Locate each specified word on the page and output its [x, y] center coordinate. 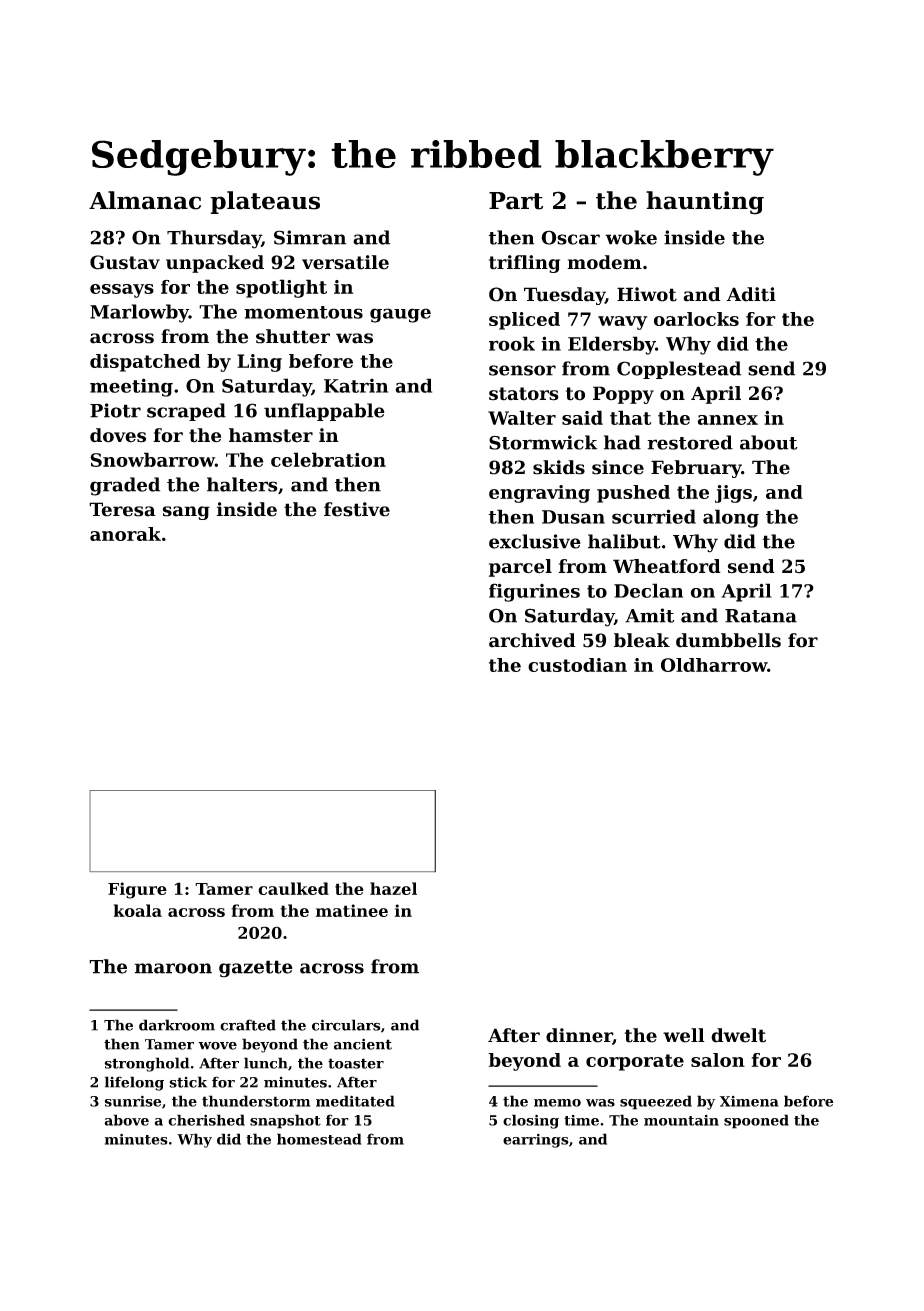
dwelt [738, 1035]
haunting [705, 203]
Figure [137, 890]
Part [516, 201]
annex [728, 420]
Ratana [761, 616]
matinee [352, 910]
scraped [186, 412]
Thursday [214, 239]
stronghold [147, 1064]
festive [357, 509]
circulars [346, 1025]
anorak [125, 534]
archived [532, 640]
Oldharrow [714, 665]
